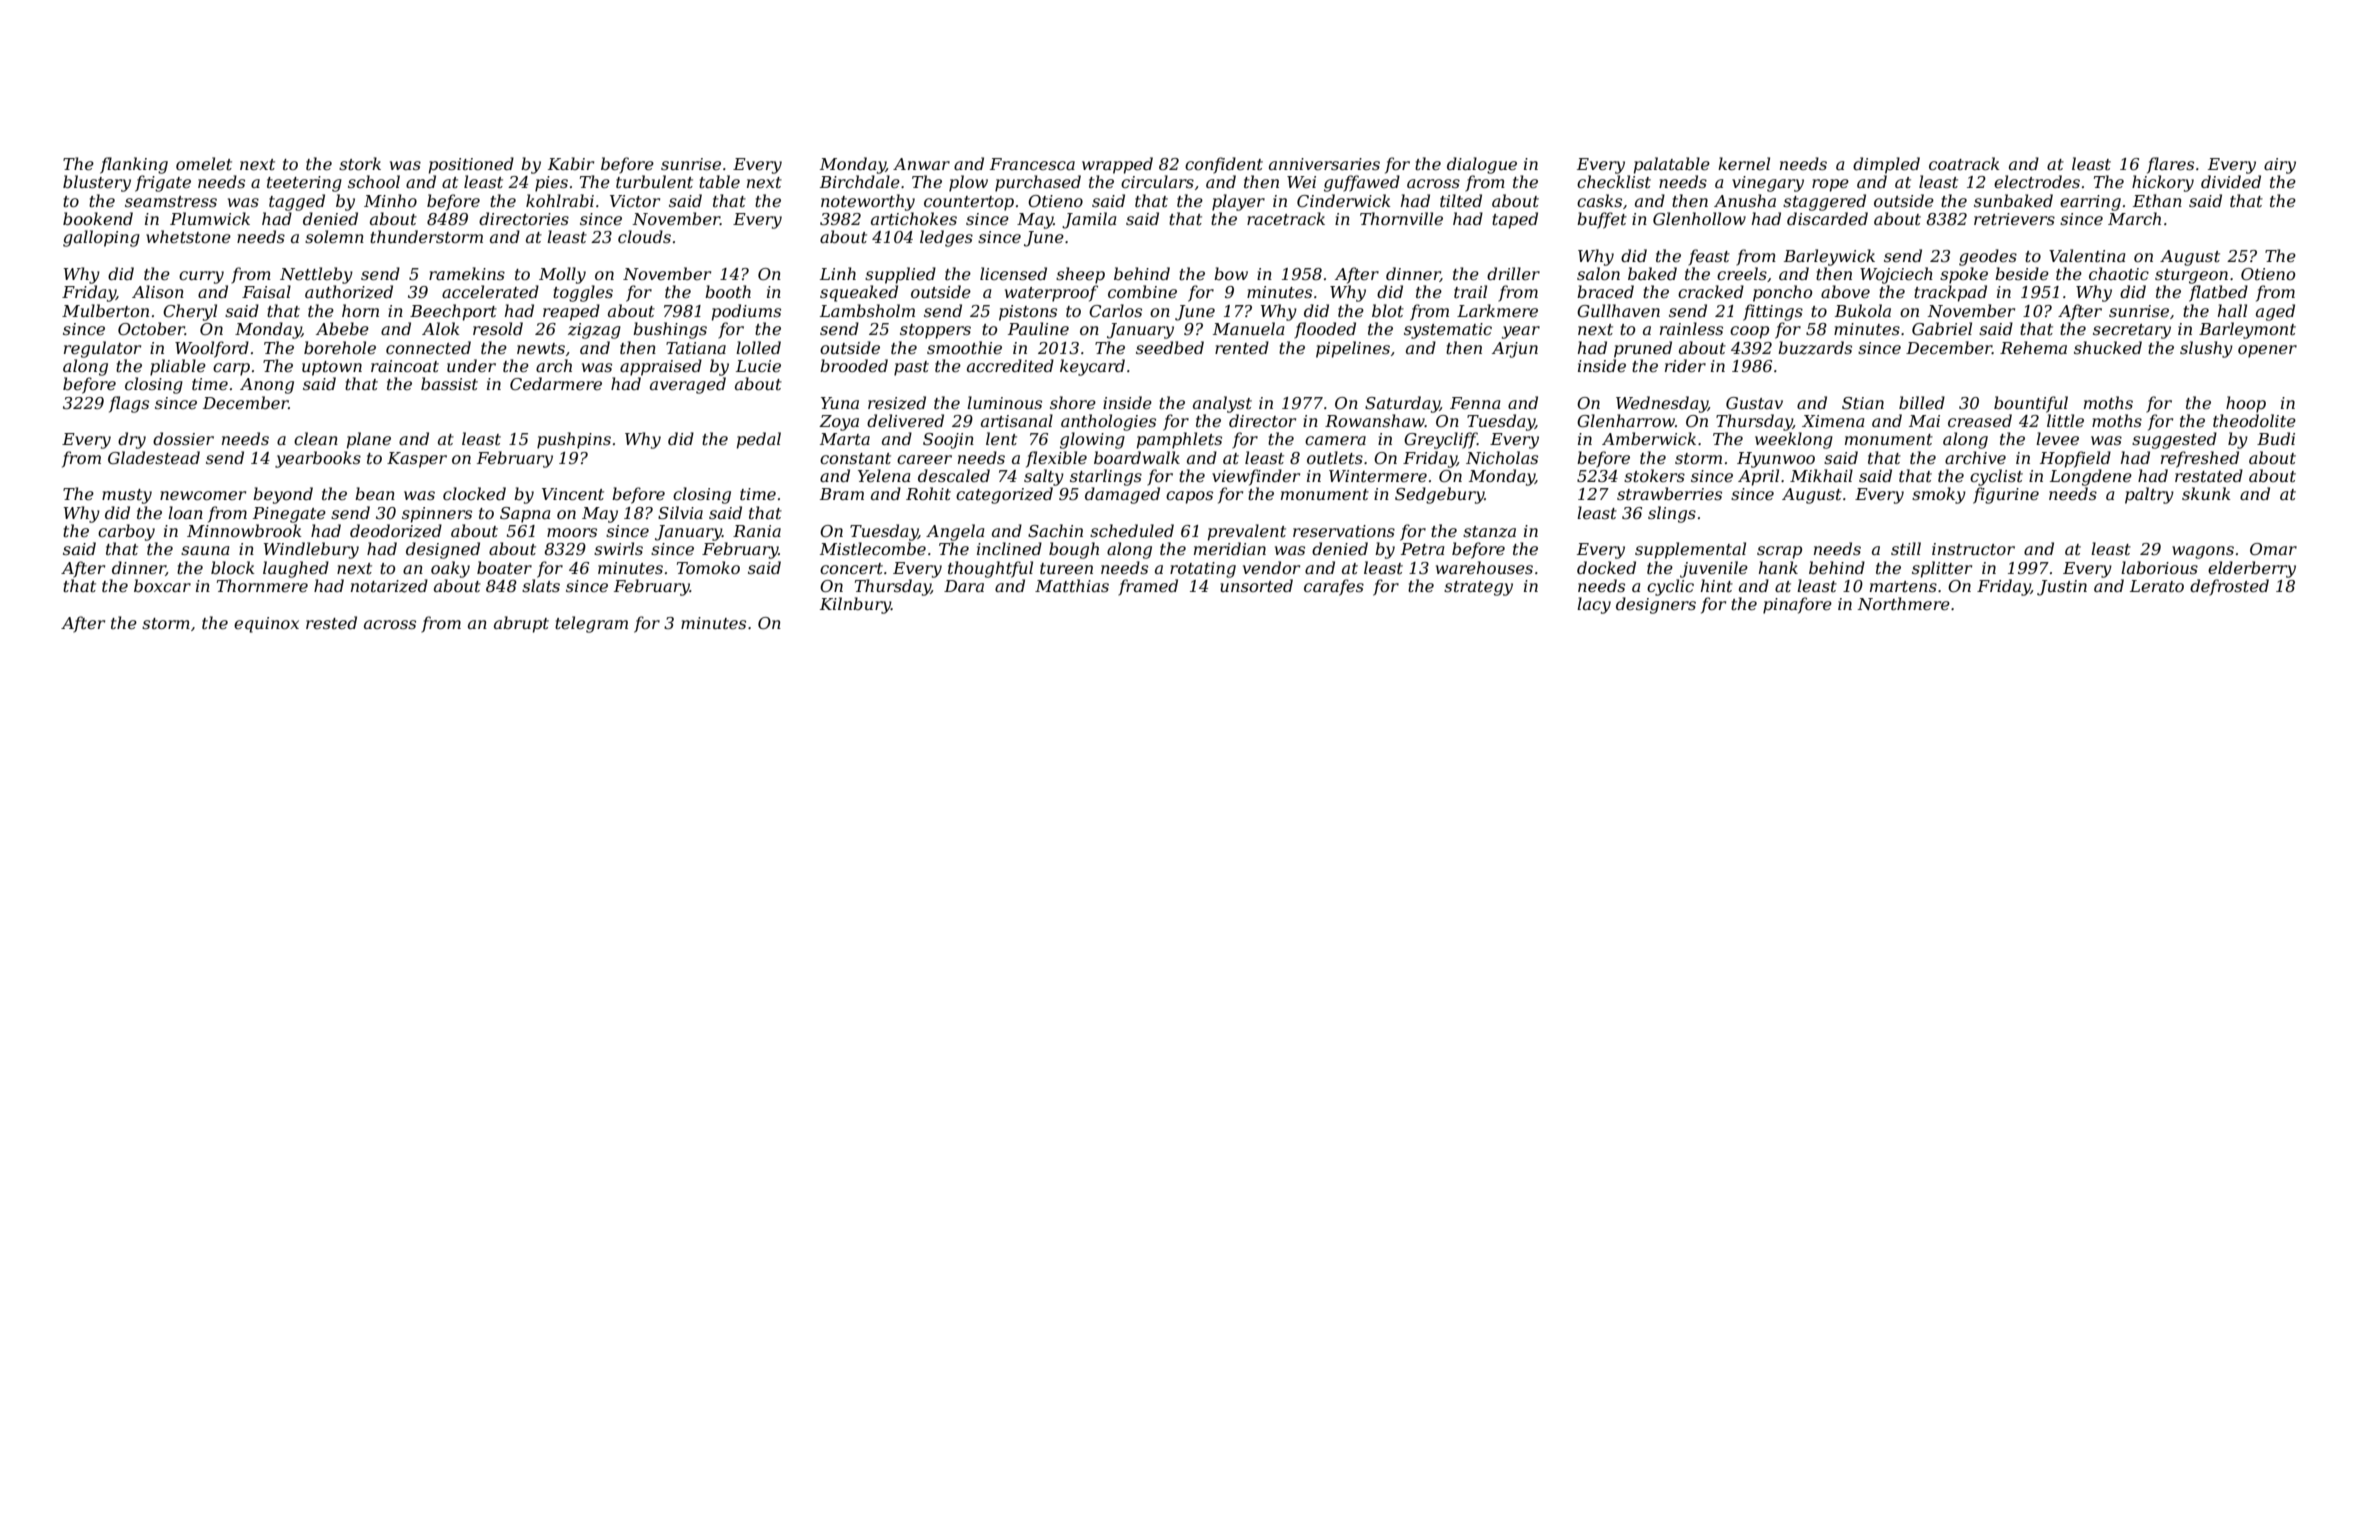 This image has width=2359, height=1526. Describe the element at coordinates (1643, 349) in the image. I see `pruned` at that location.
